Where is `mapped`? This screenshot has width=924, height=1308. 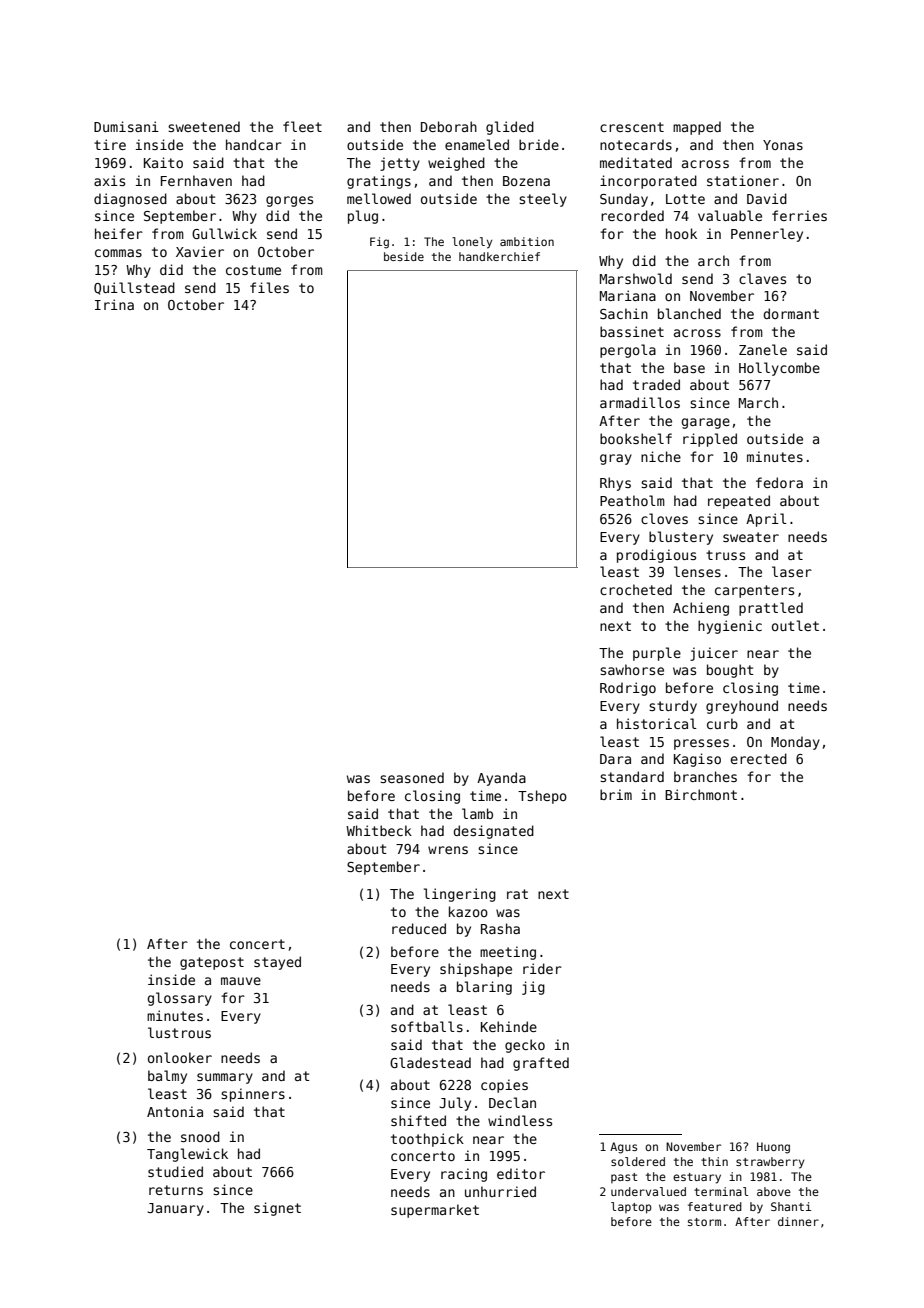 mapped is located at coordinates (697, 128).
